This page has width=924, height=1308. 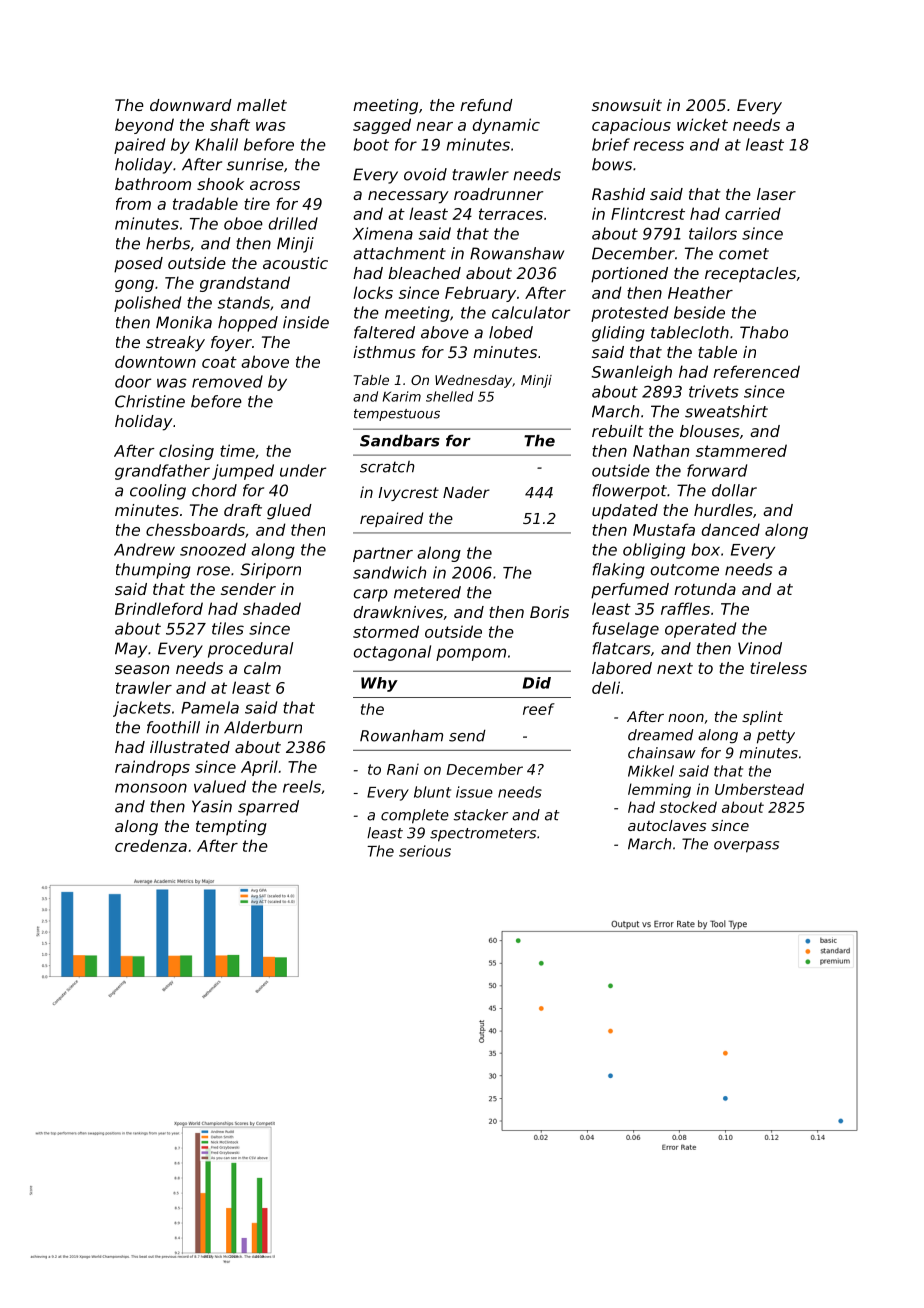 I want to click on Alderburn, so click(x=263, y=727).
